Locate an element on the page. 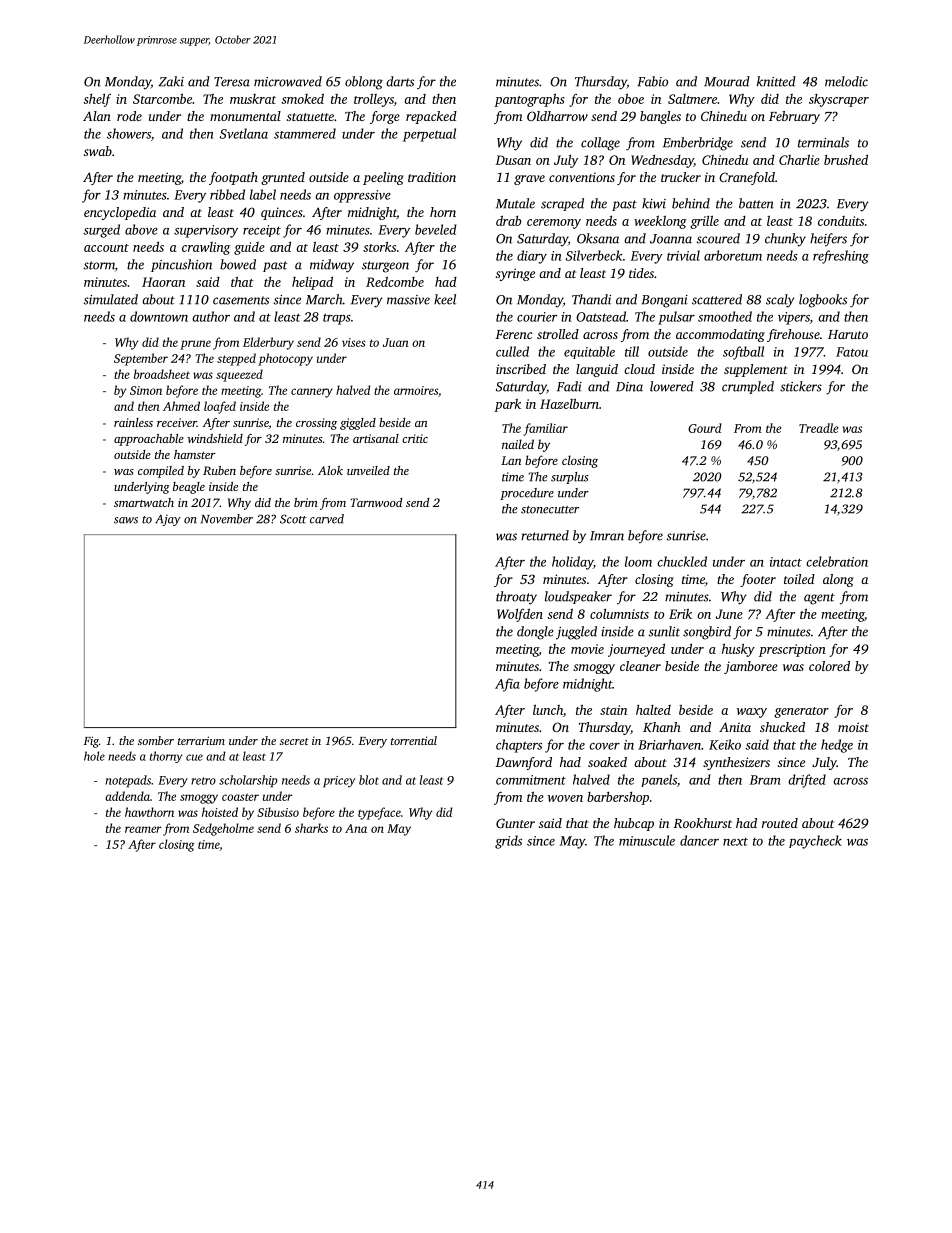 Image resolution: width=952 pixels, height=1233 pixels. Fabio is located at coordinates (653, 81).
